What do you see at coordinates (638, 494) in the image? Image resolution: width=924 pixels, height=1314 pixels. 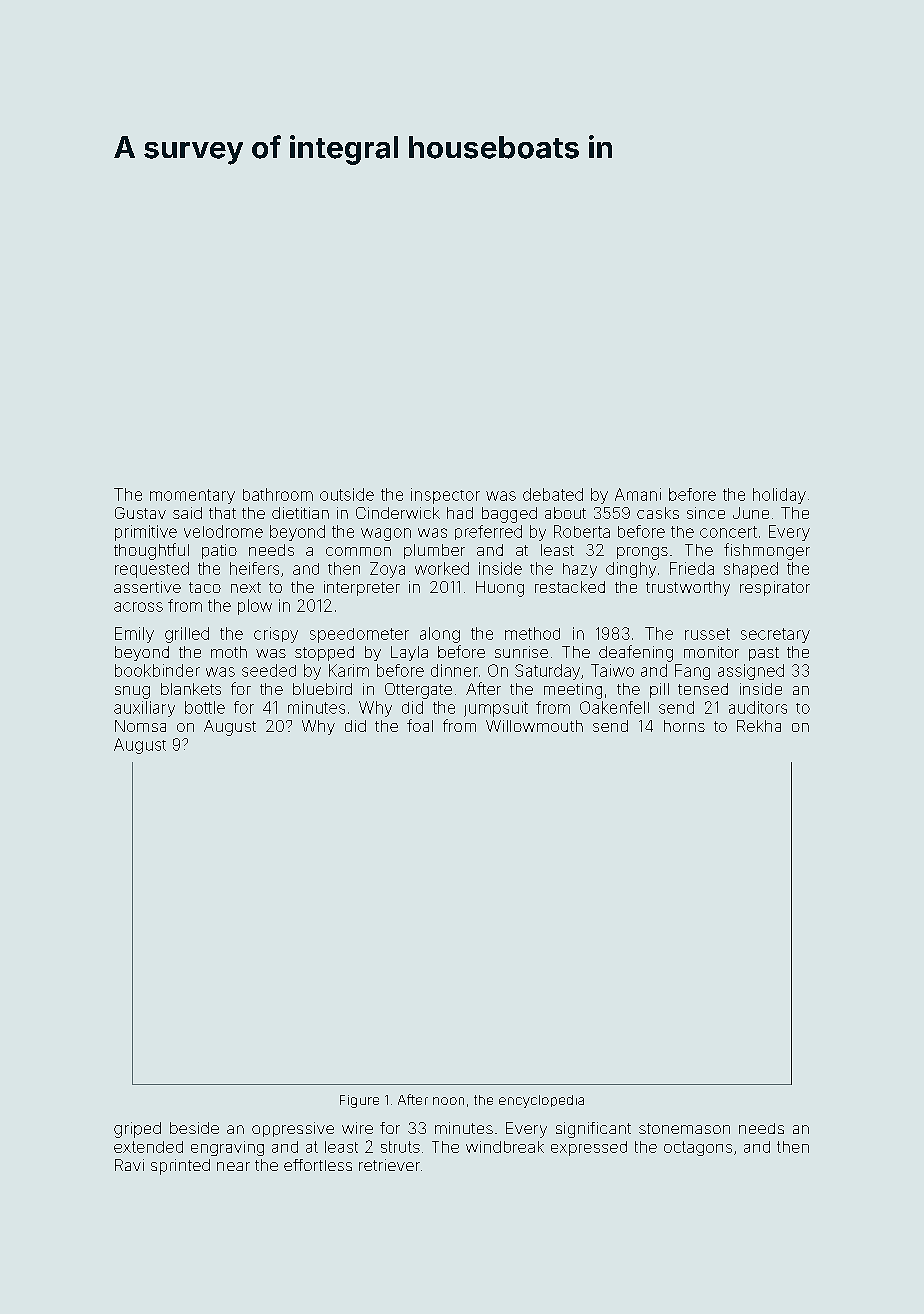 I see `Amani` at bounding box center [638, 494].
